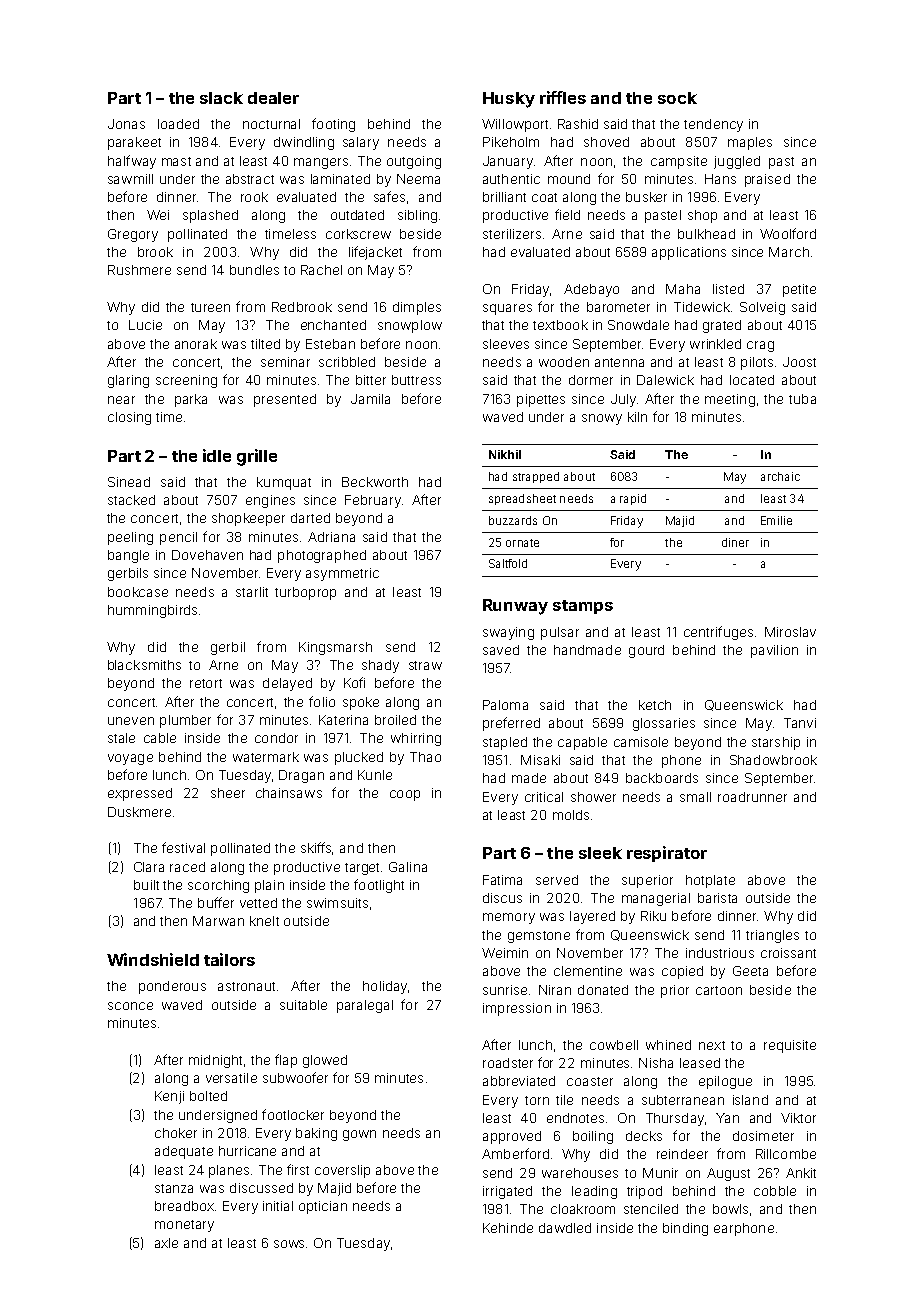  I want to click on axle, so click(166, 1243).
